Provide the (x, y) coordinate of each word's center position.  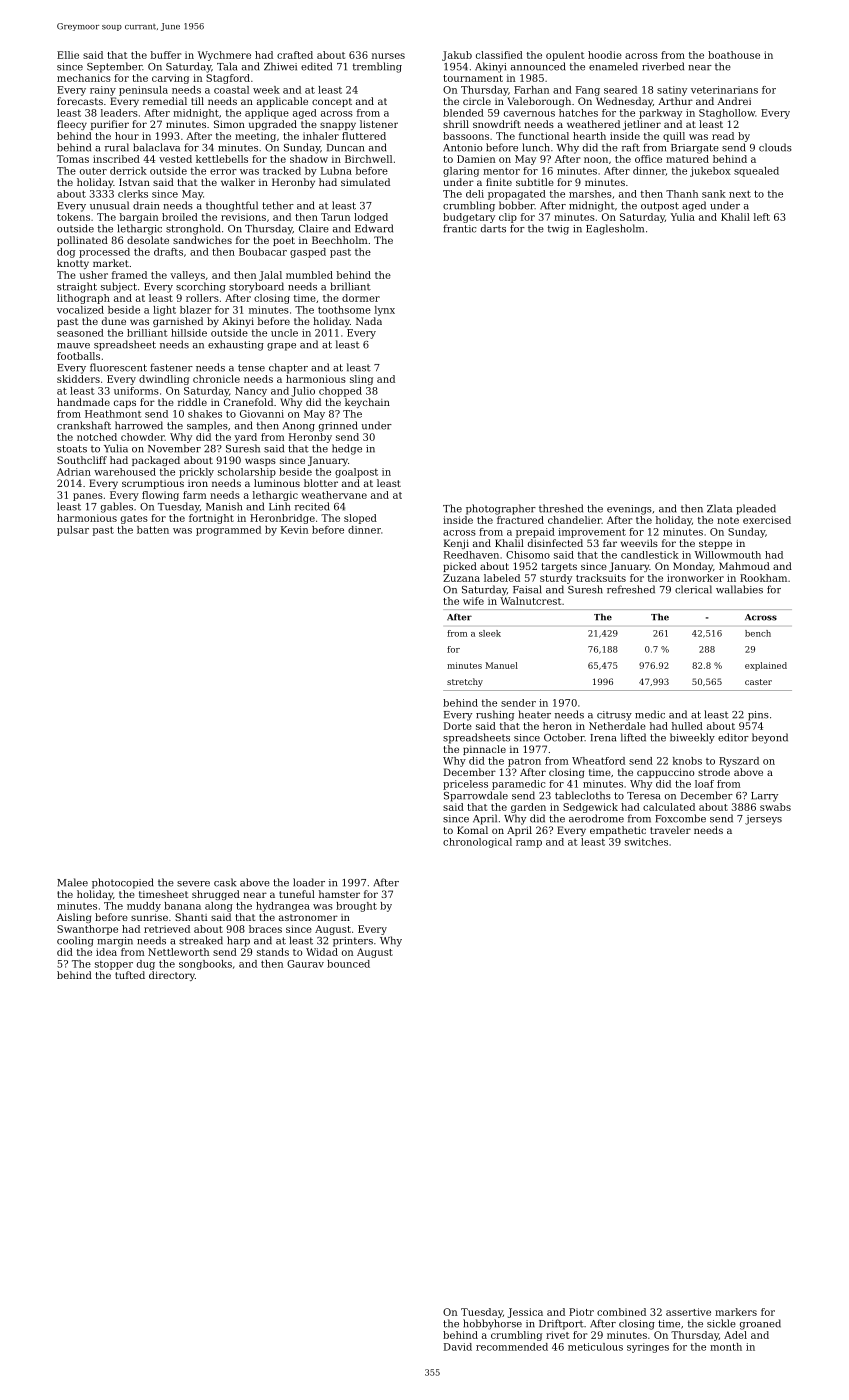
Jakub (457, 56)
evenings (629, 510)
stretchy (465, 682)
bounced (348, 964)
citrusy (614, 716)
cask (225, 882)
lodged (371, 218)
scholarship (247, 473)
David (458, 1347)
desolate (148, 240)
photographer (501, 509)
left (762, 217)
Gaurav (305, 964)
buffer (166, 55)
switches (646, 842)
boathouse (734, 55)
